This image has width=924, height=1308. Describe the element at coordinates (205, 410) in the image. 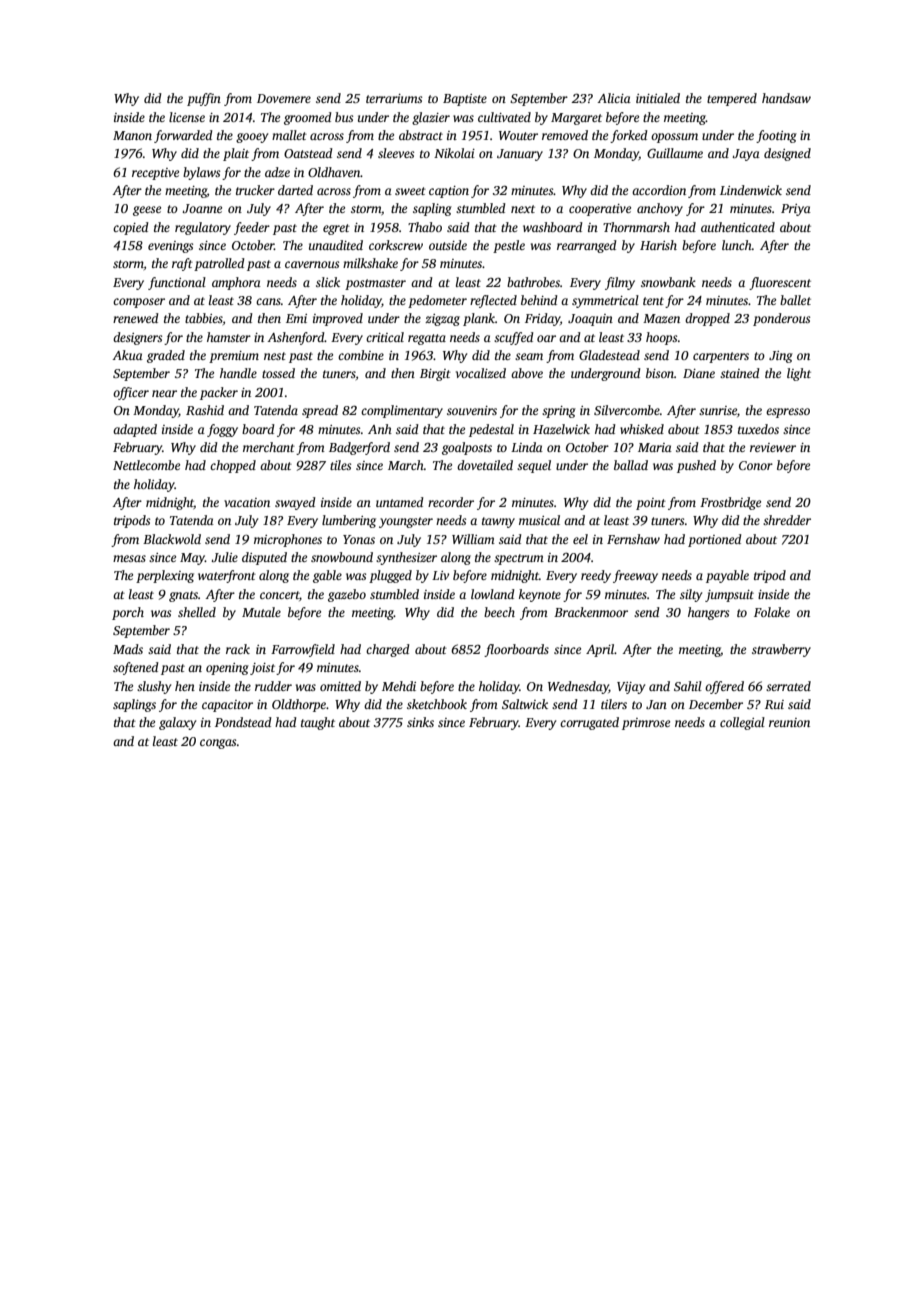

I see `Rashid` at that location.
